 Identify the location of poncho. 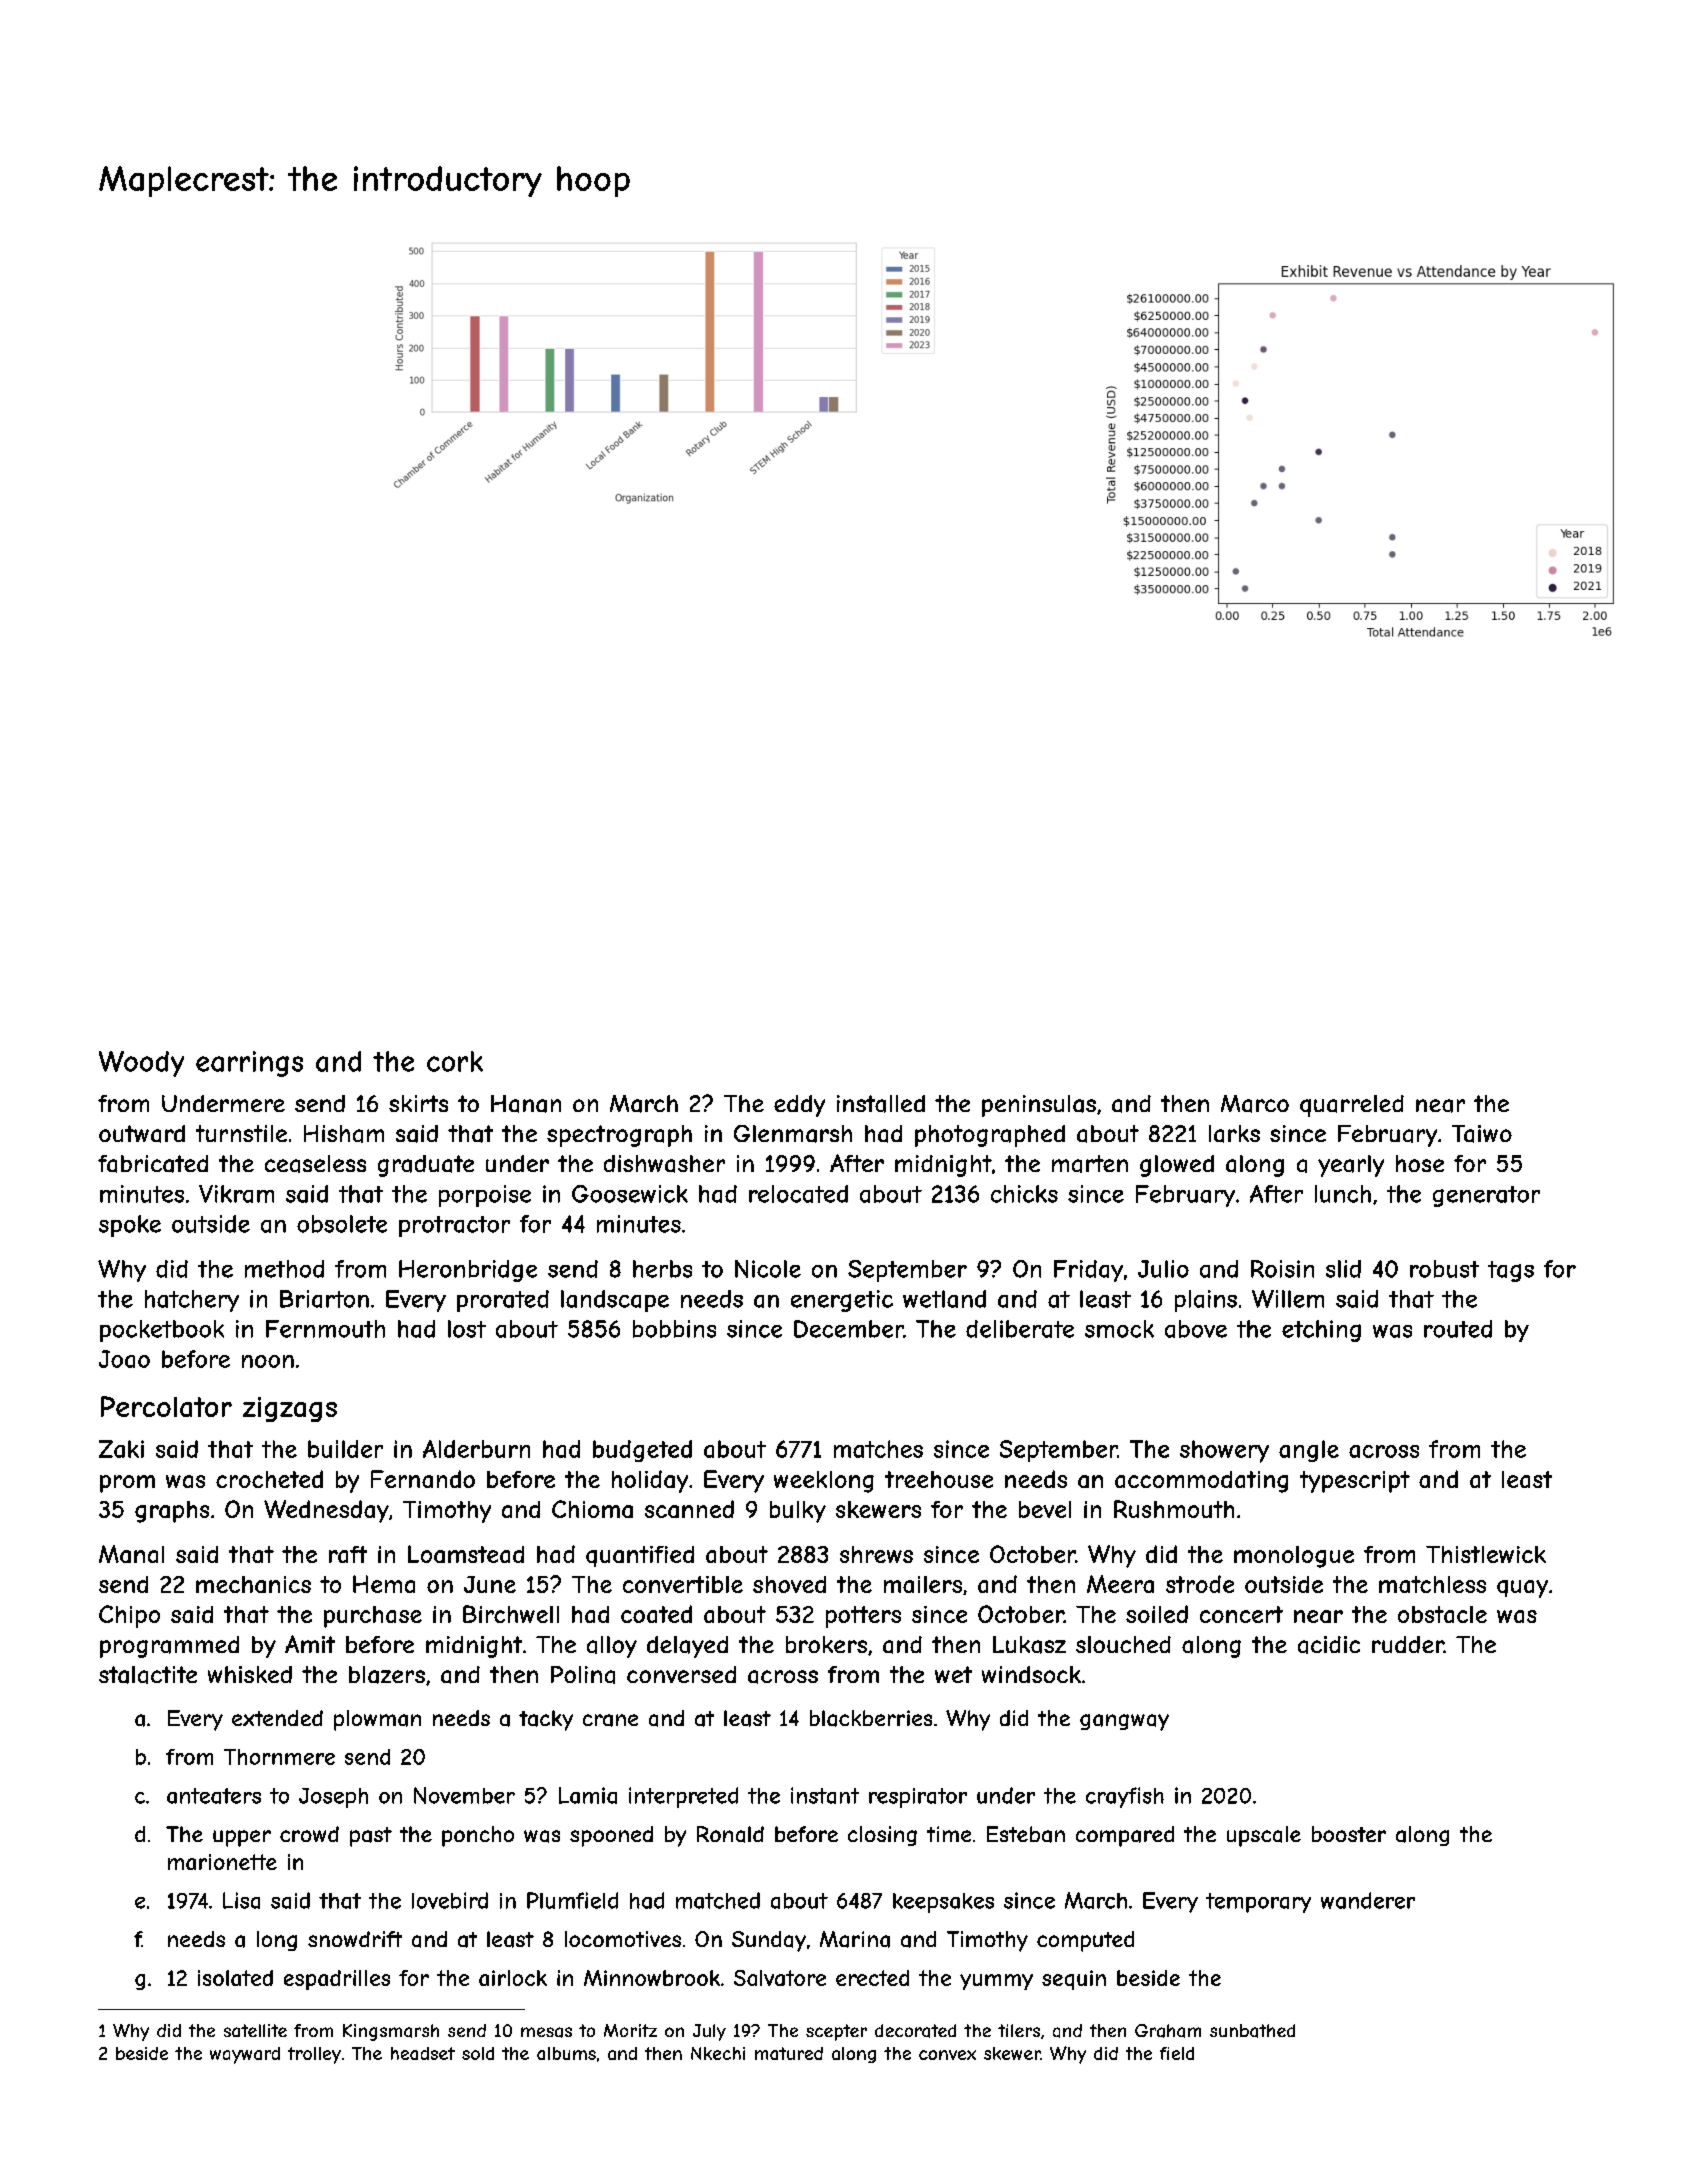
(478, 1836).
